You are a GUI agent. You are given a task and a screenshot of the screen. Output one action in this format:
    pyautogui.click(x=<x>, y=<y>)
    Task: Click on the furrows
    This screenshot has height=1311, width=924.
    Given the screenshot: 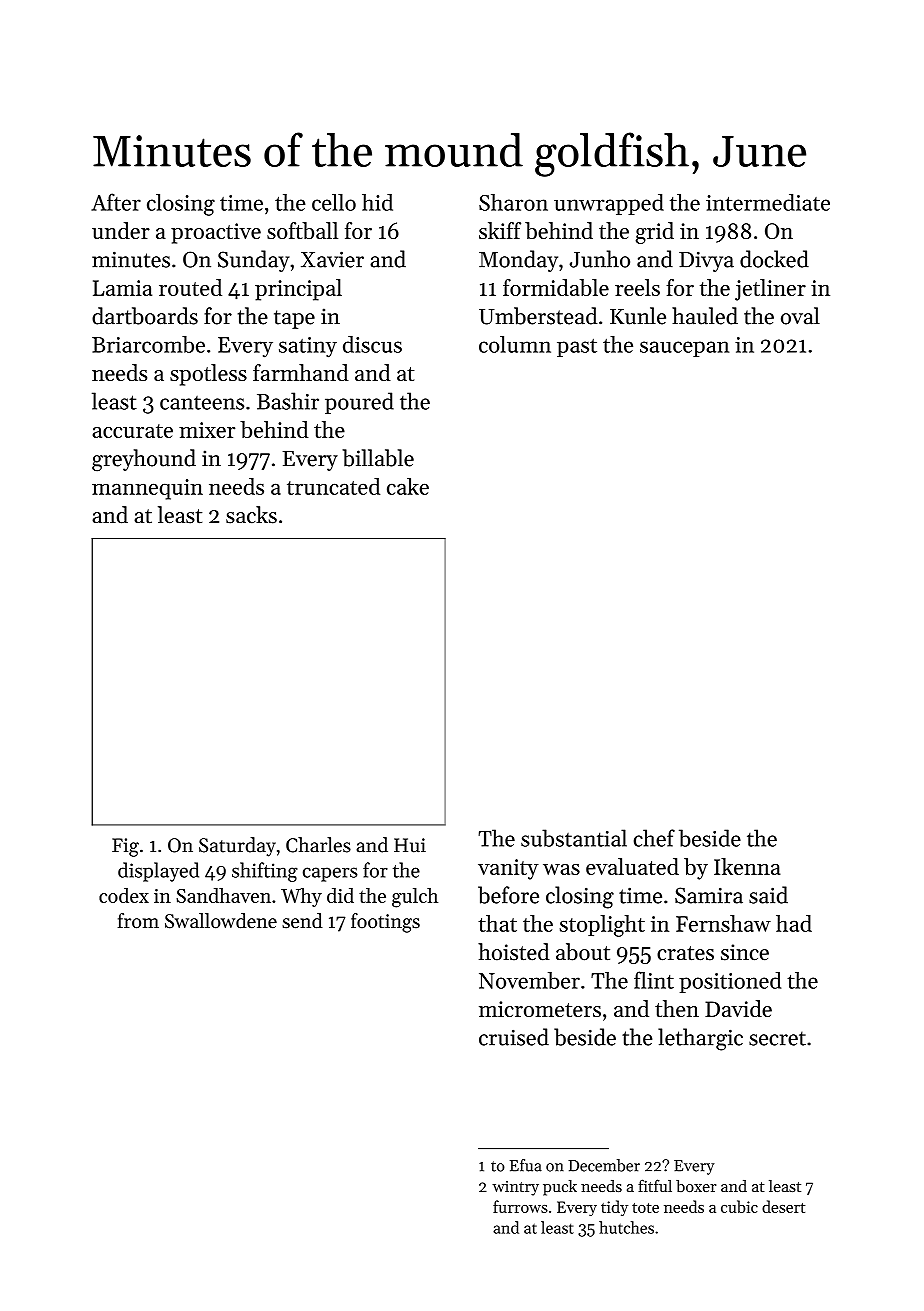 What is the action you would take?
    pyautogui.click(x=520, y=1206)
